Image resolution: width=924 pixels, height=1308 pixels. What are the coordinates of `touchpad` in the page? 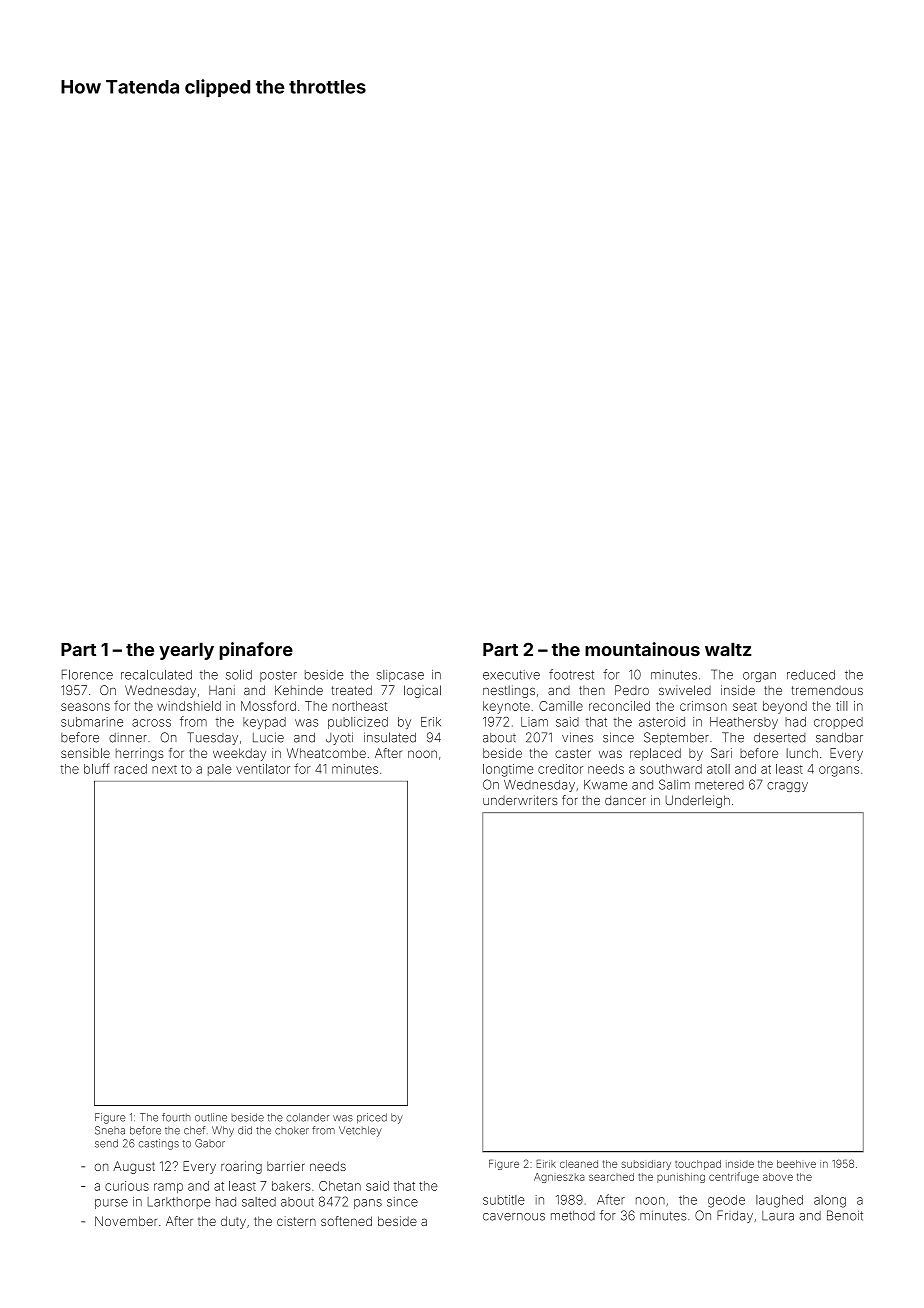 It's located at (698, 1165).
